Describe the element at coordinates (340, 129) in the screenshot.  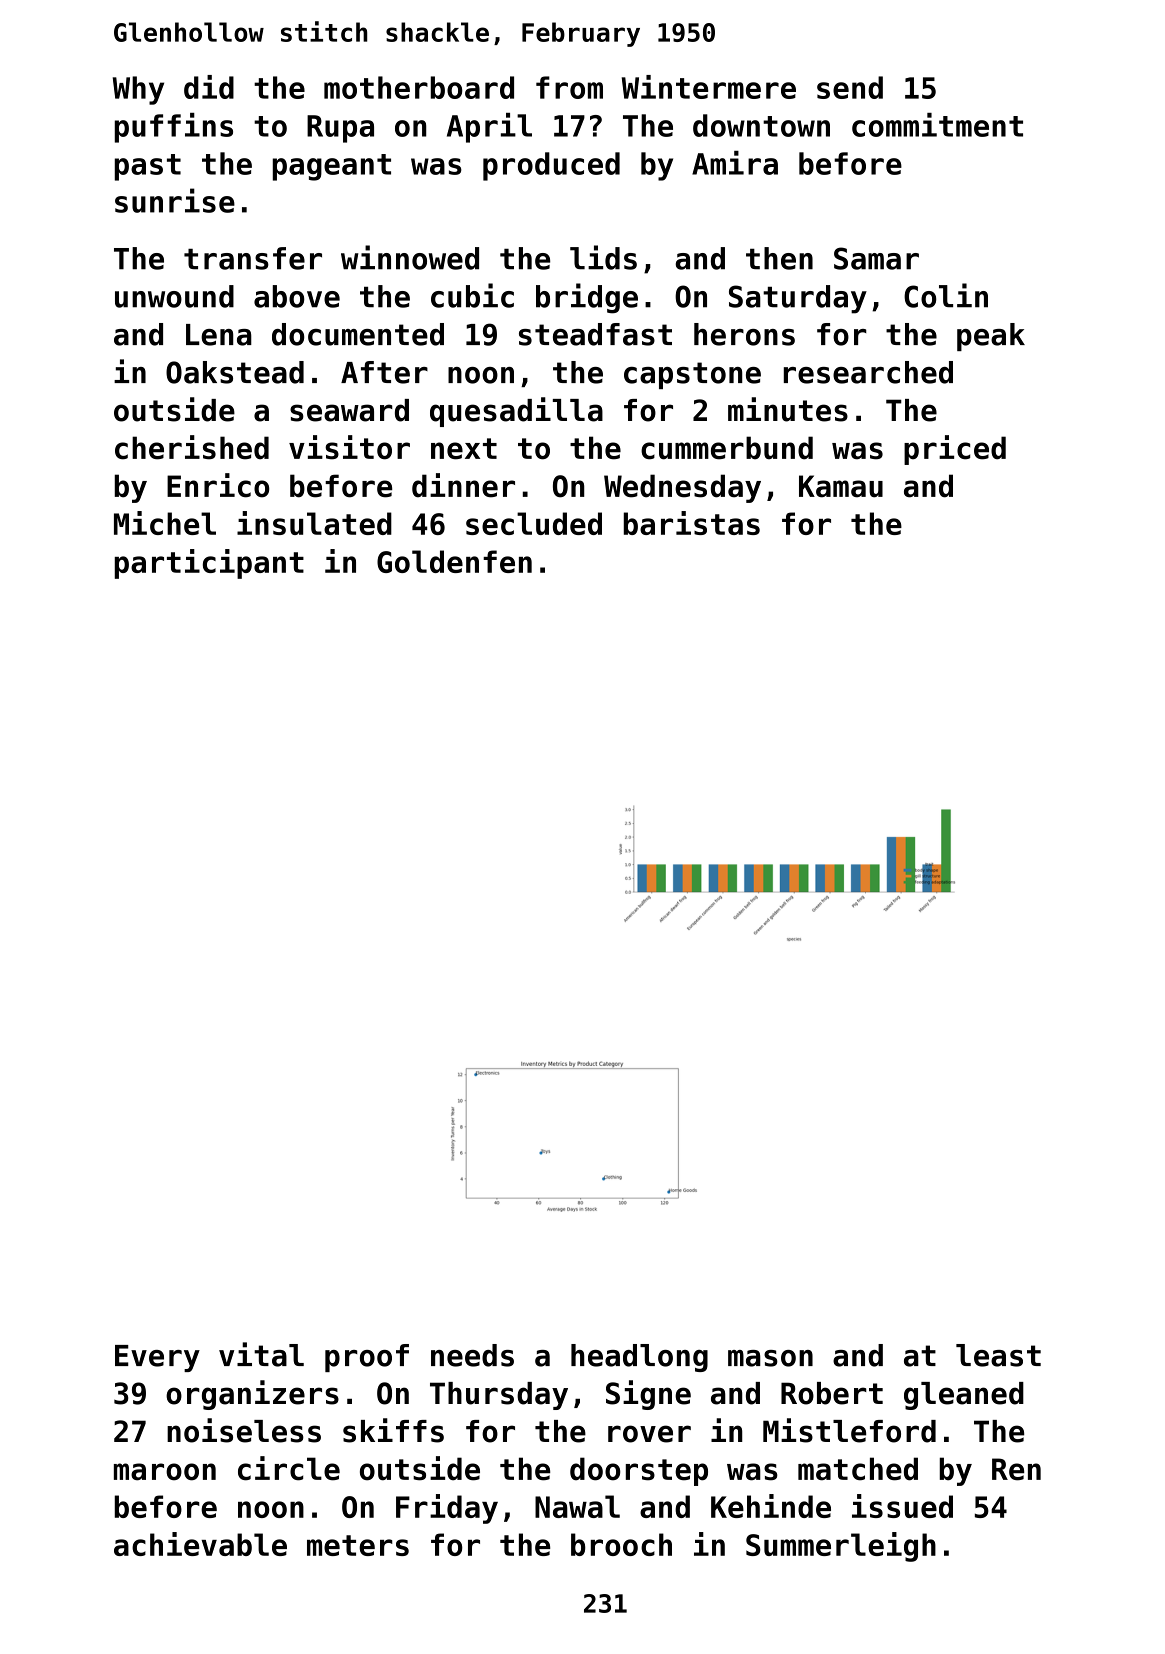
I see `Rupa` at that location.
